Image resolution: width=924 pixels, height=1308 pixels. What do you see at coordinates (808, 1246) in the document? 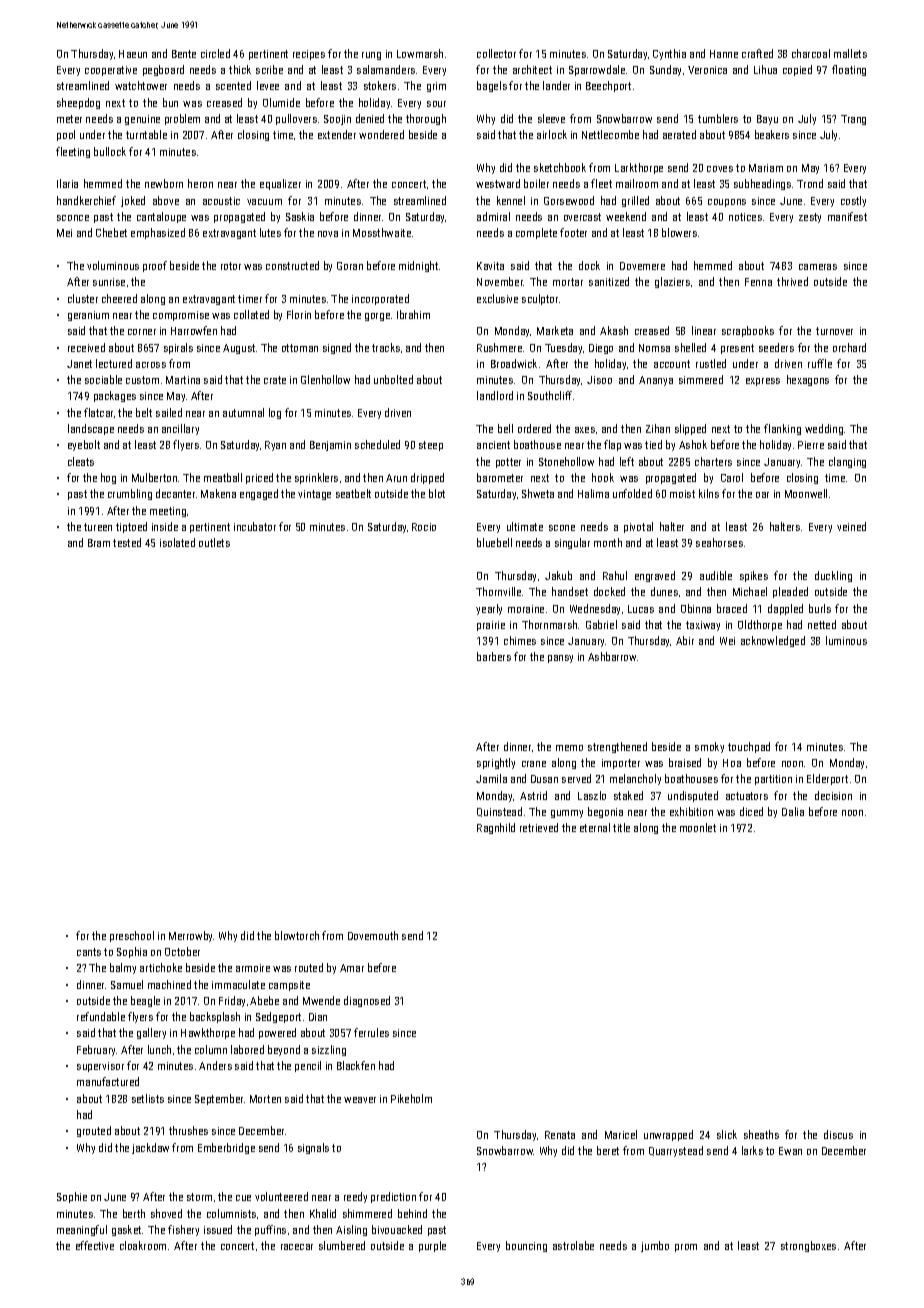
I see `strongboxes` at bounding box center [808, 1246].
